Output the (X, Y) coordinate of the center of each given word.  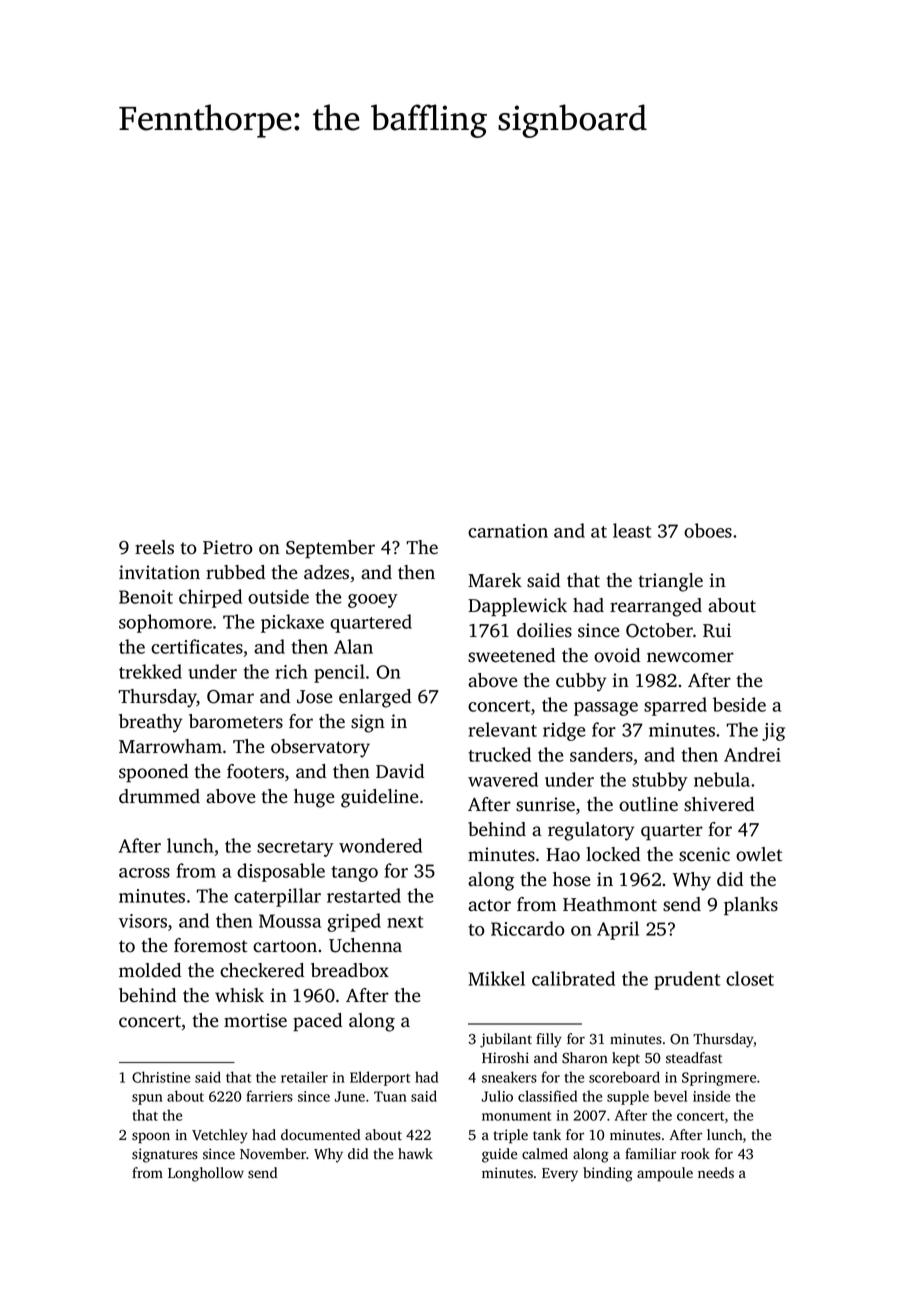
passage (606, 709)
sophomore (165, 623)
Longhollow (206, 1174)
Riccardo (528, 928)
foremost (210, 945)
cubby (581, 682)
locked (613, 854)
